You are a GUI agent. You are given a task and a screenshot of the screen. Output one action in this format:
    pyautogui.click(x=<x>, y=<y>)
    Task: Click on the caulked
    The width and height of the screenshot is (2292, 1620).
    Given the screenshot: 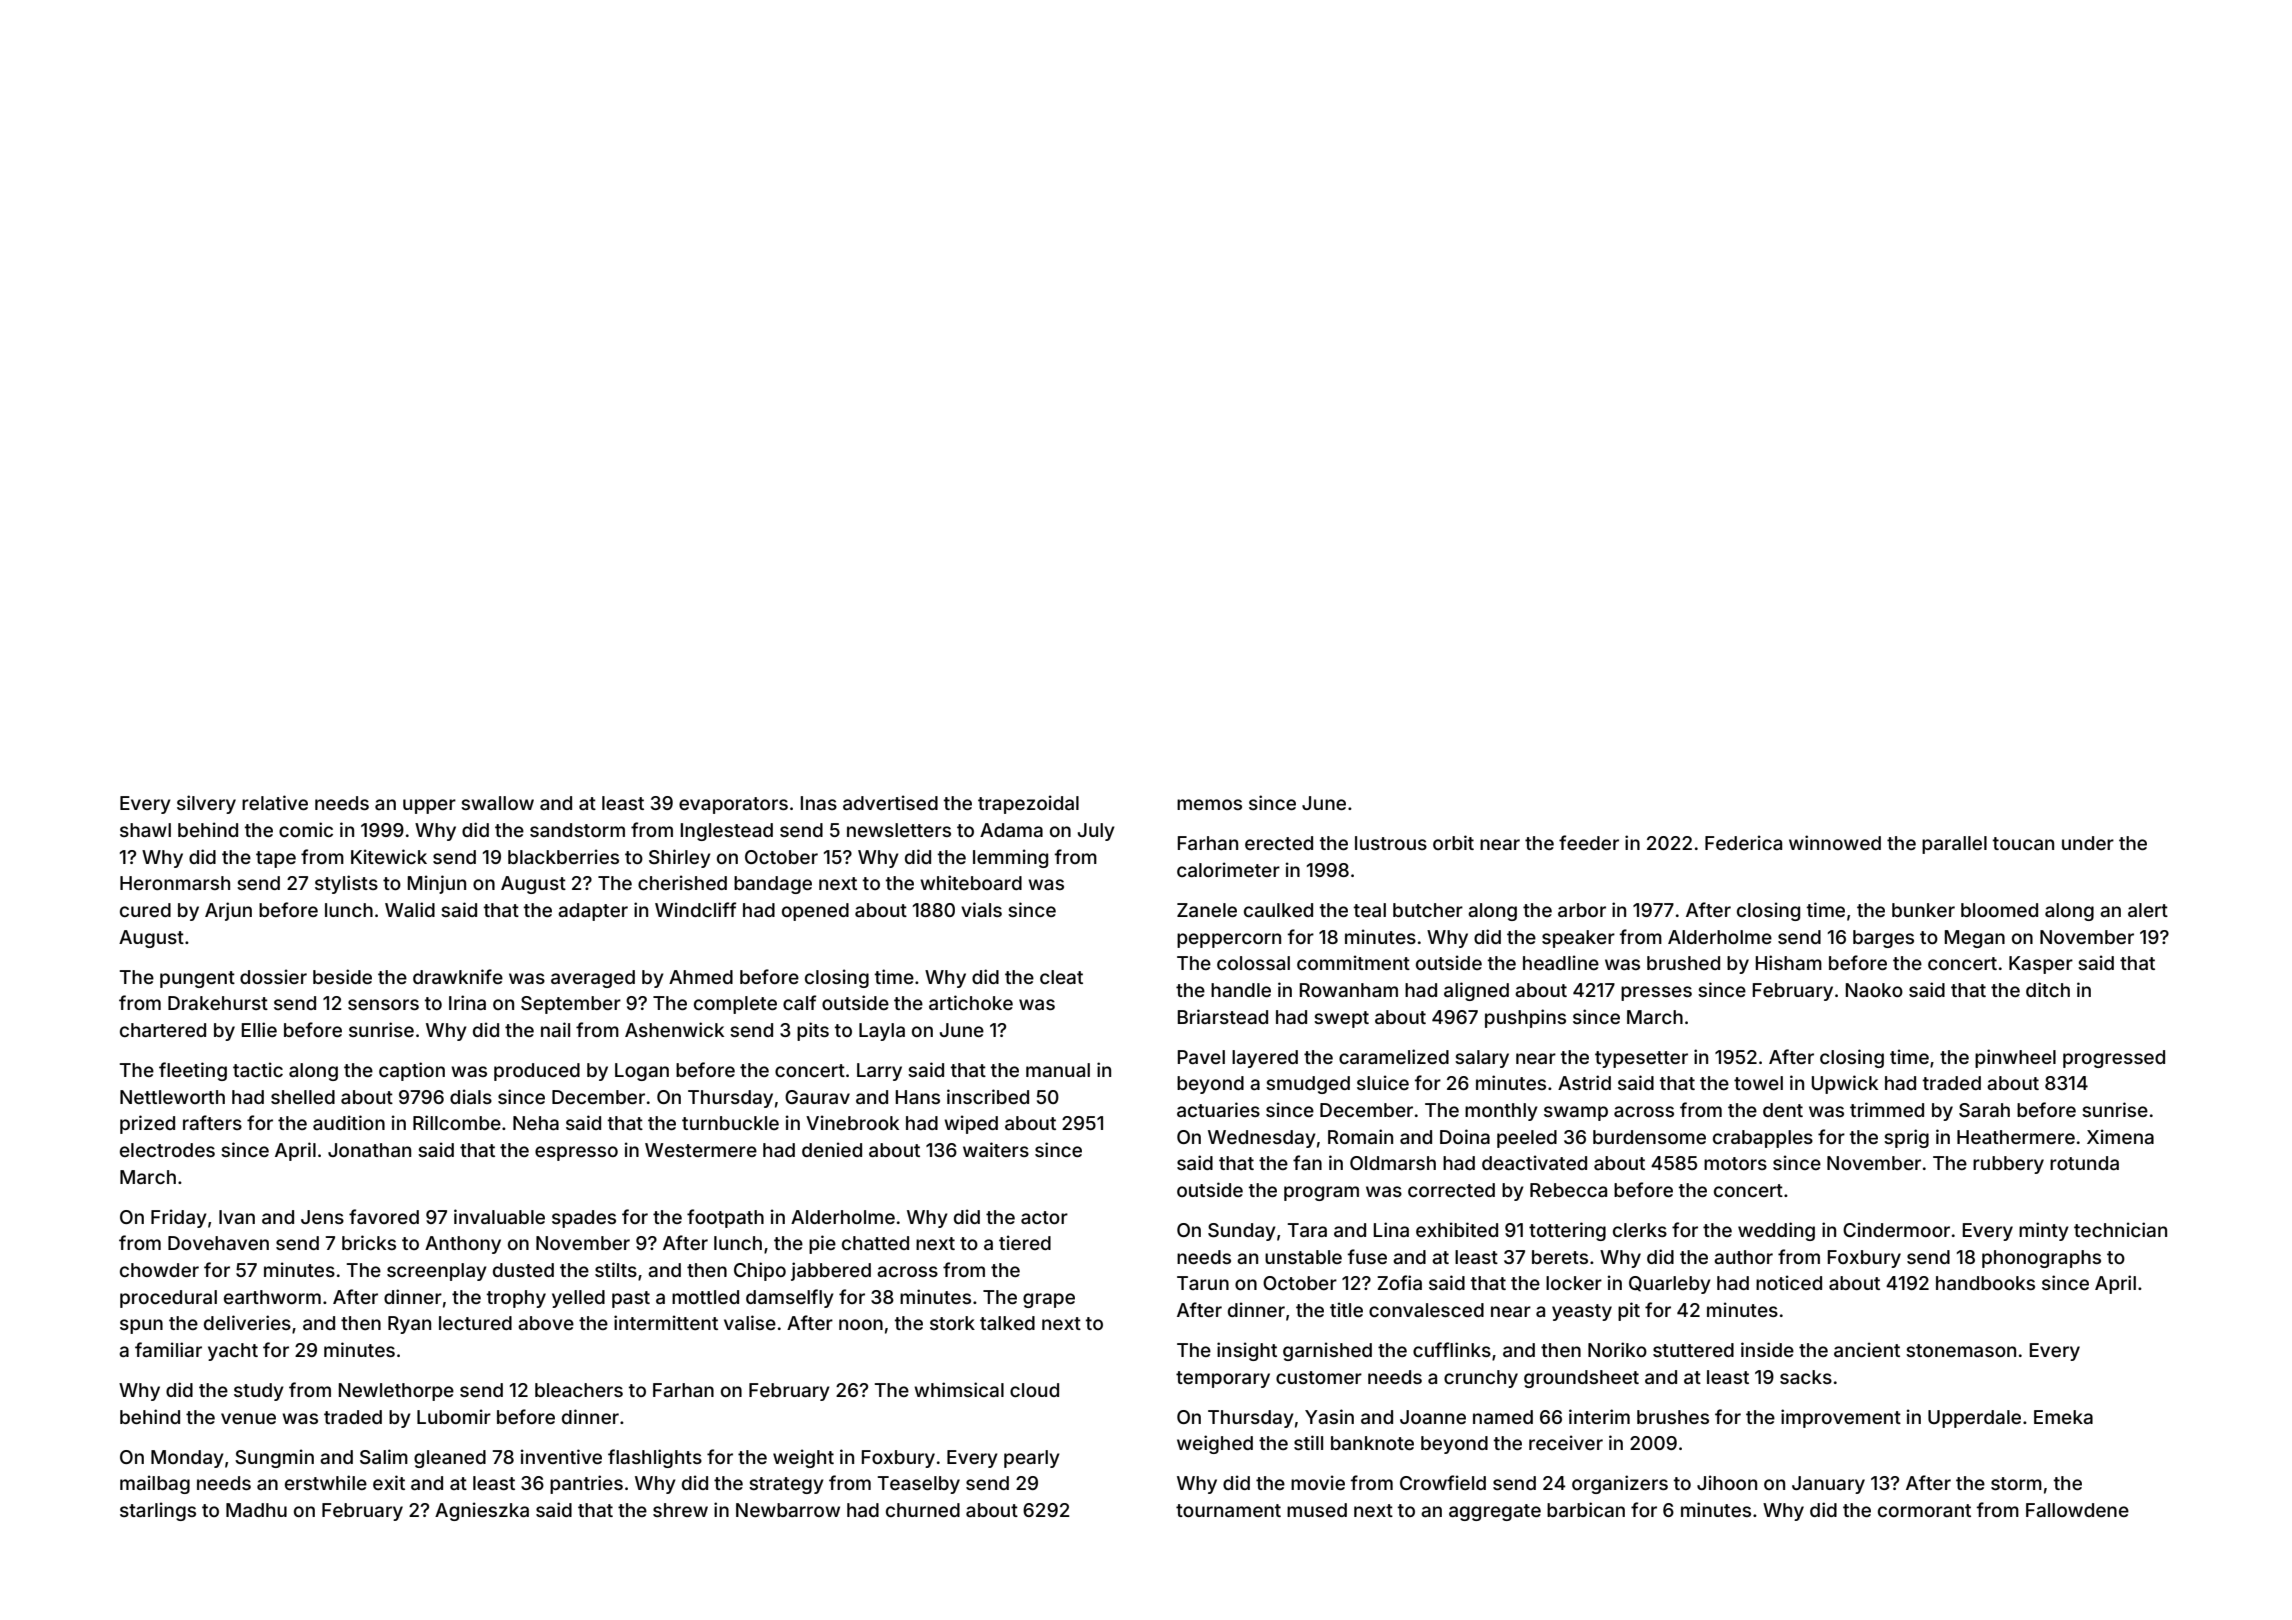 What is the action you would take?
    pyautogui.click(x=1278, y=910)
